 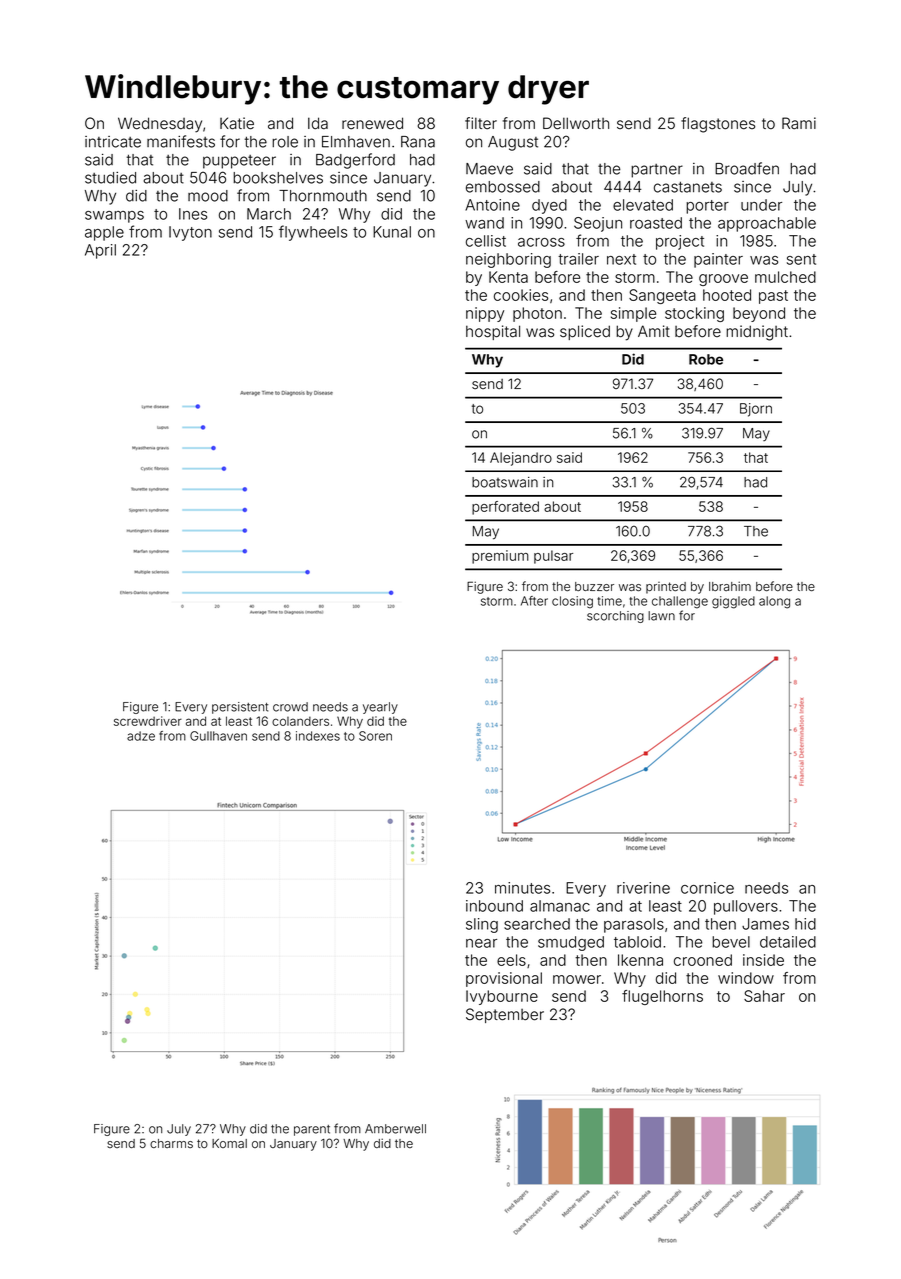 What do you see at coordinates (774, 602) in the screenshot?
I see `along` at bounding box center [774, 602].
